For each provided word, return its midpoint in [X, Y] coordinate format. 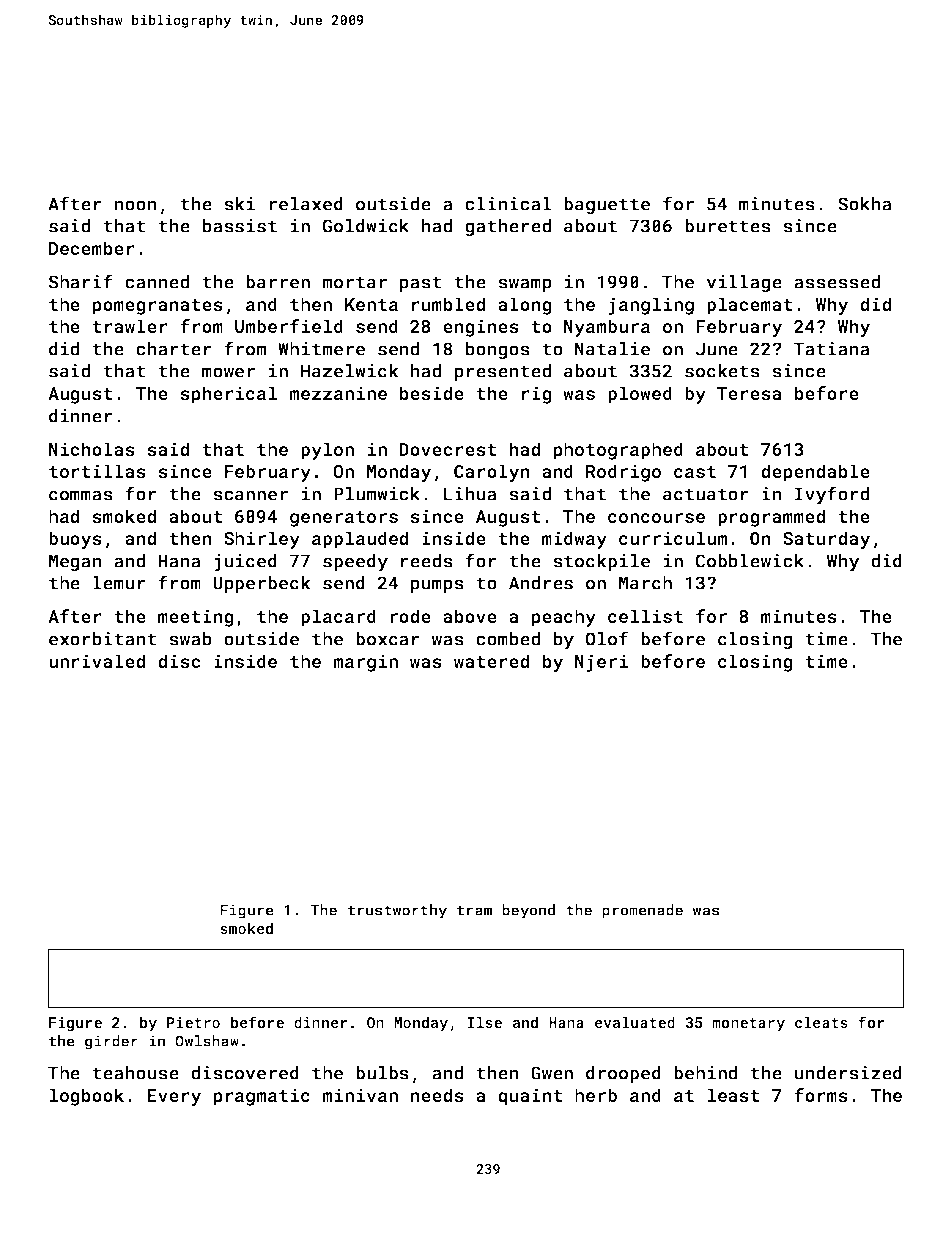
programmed [771, 518]
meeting [196, 618]
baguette [607, 206]
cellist [645, 616]
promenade [642, 911]
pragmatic [262, 1097]
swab [190, 639]
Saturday [827, 540]
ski [239, 204]
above [470, 616]
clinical [508, 204]
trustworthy [397, 911]
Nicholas [92, 449]
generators [344, 519]
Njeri [601, 663]
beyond [528, 911]
